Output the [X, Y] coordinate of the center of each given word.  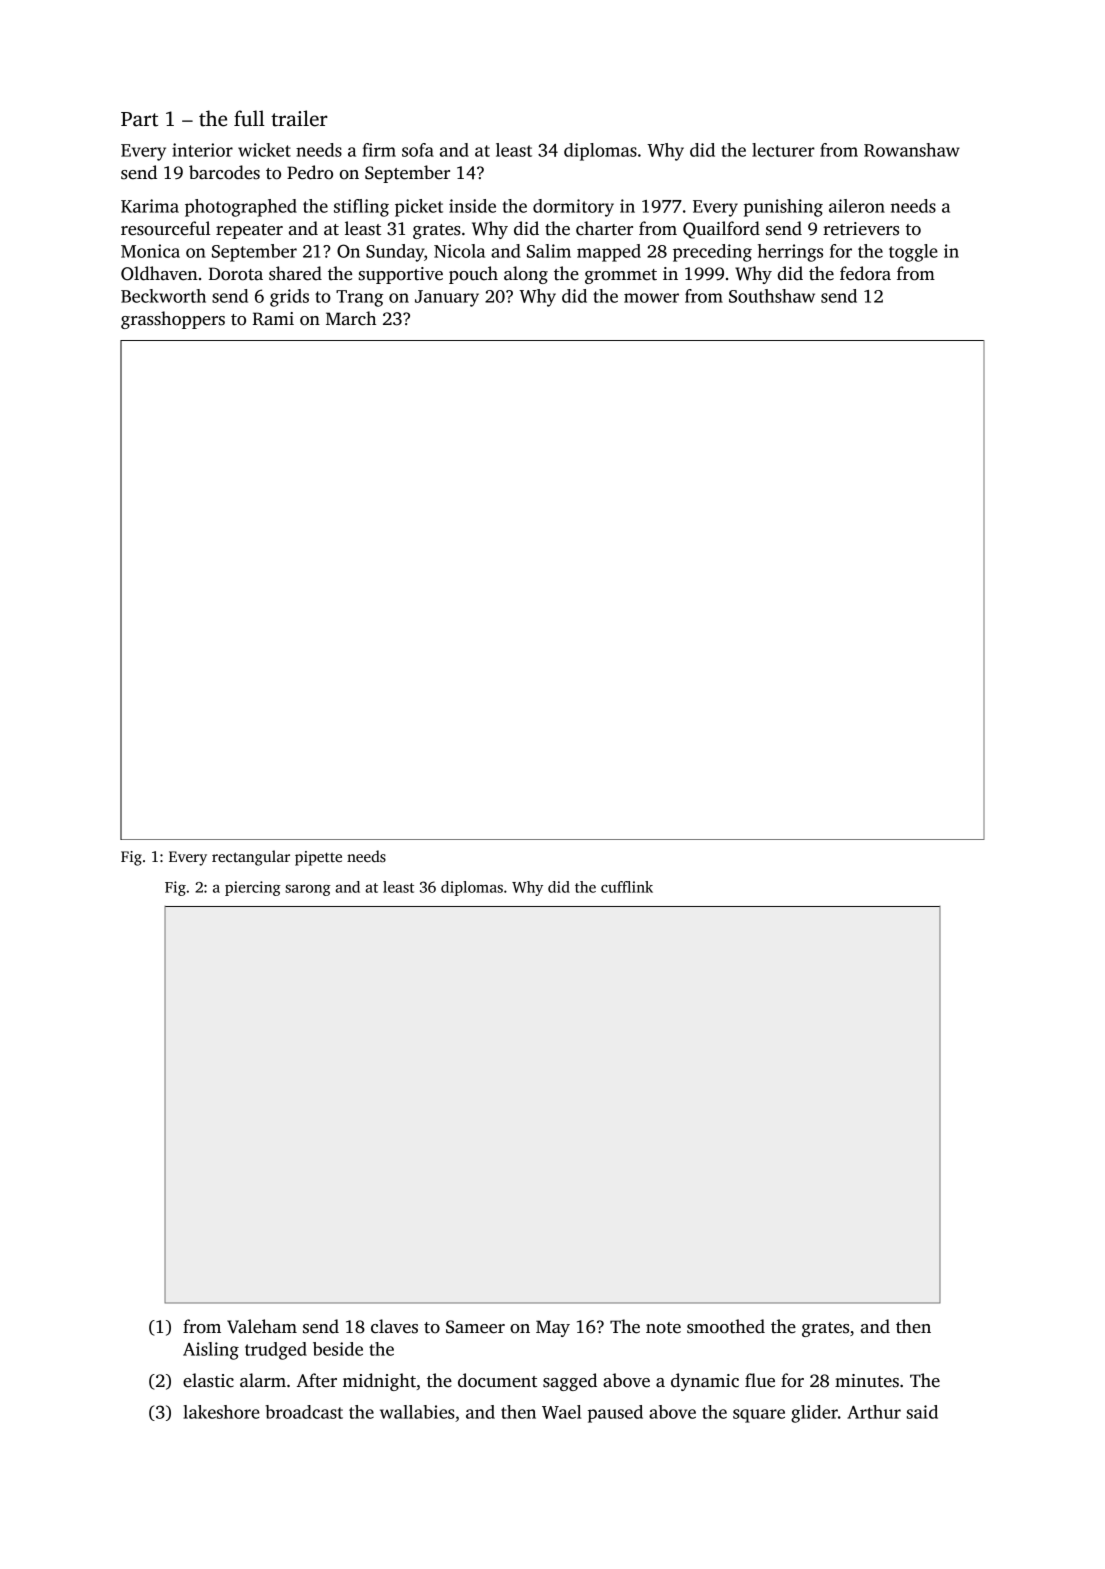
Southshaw [772, 296]
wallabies [417, 1412]
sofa [418, 150]
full [249, 118]
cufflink [627, 887]
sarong [308, 890]
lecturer [783, 150]
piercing [253, 888]
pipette [318, 858]
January [447, 298]
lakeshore [221, 1412]
